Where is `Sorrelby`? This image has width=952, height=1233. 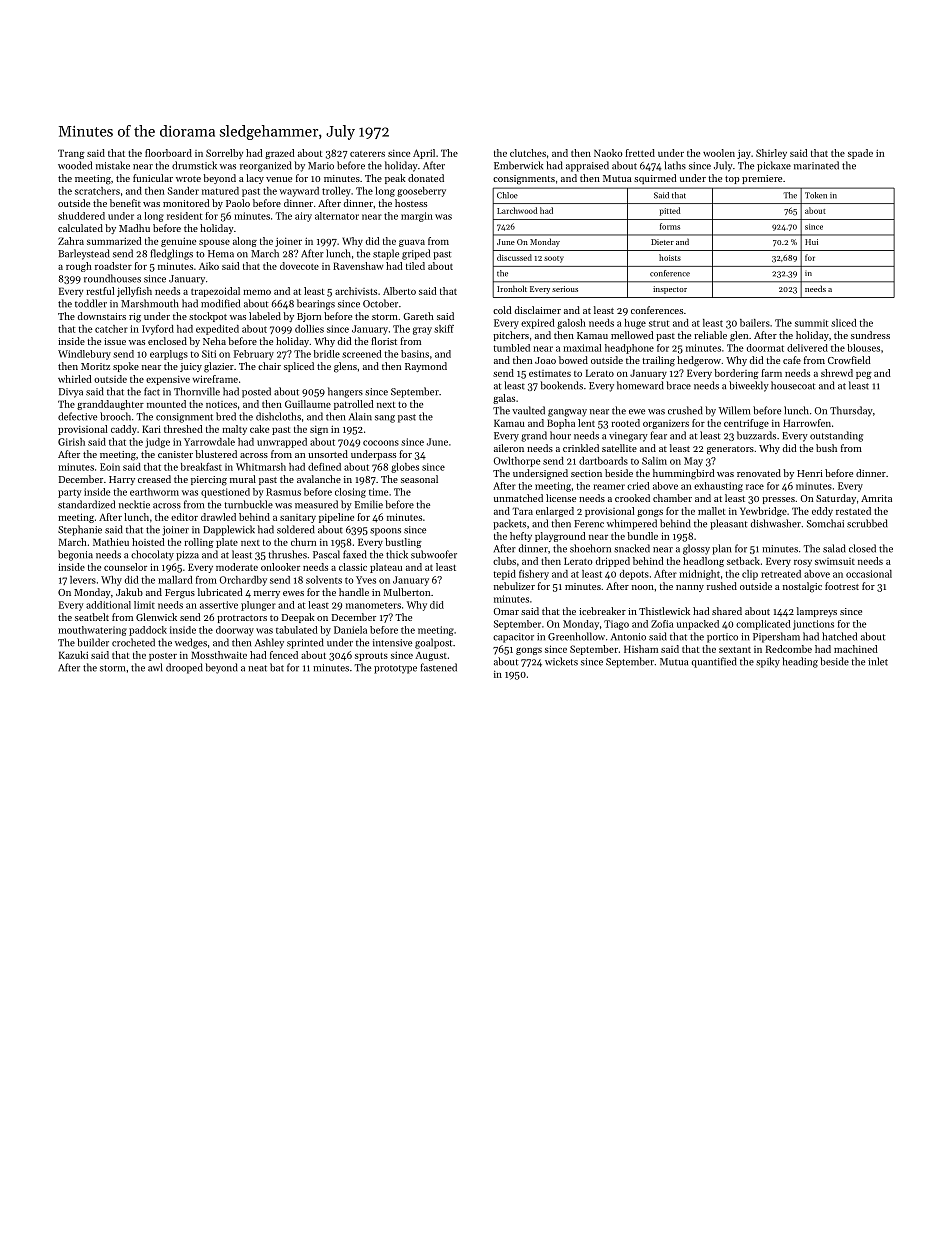 Sorrelby is located at coordinates (224, 154).
